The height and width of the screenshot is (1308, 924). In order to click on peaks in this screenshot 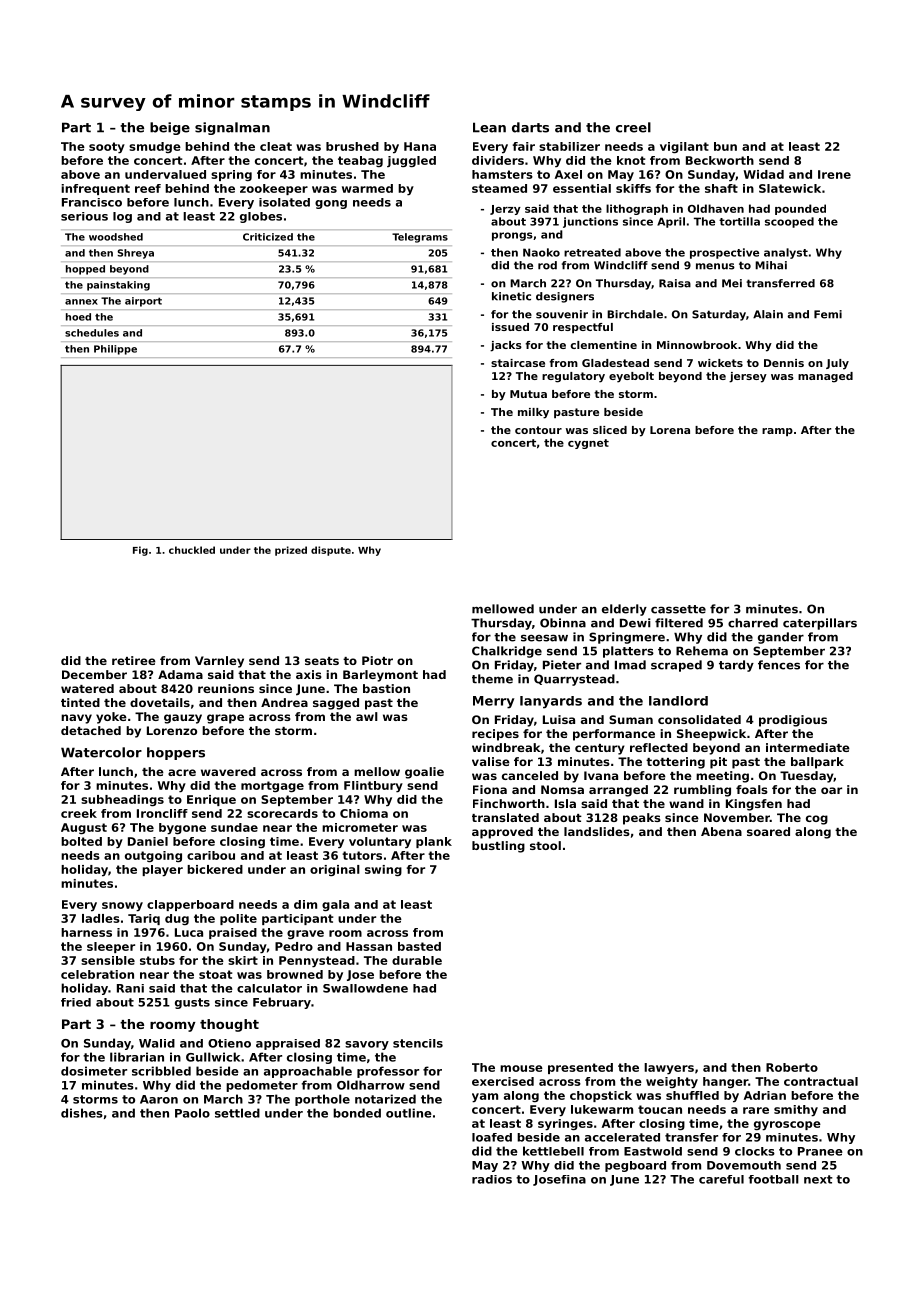, I will do `click(642, 819)`.
